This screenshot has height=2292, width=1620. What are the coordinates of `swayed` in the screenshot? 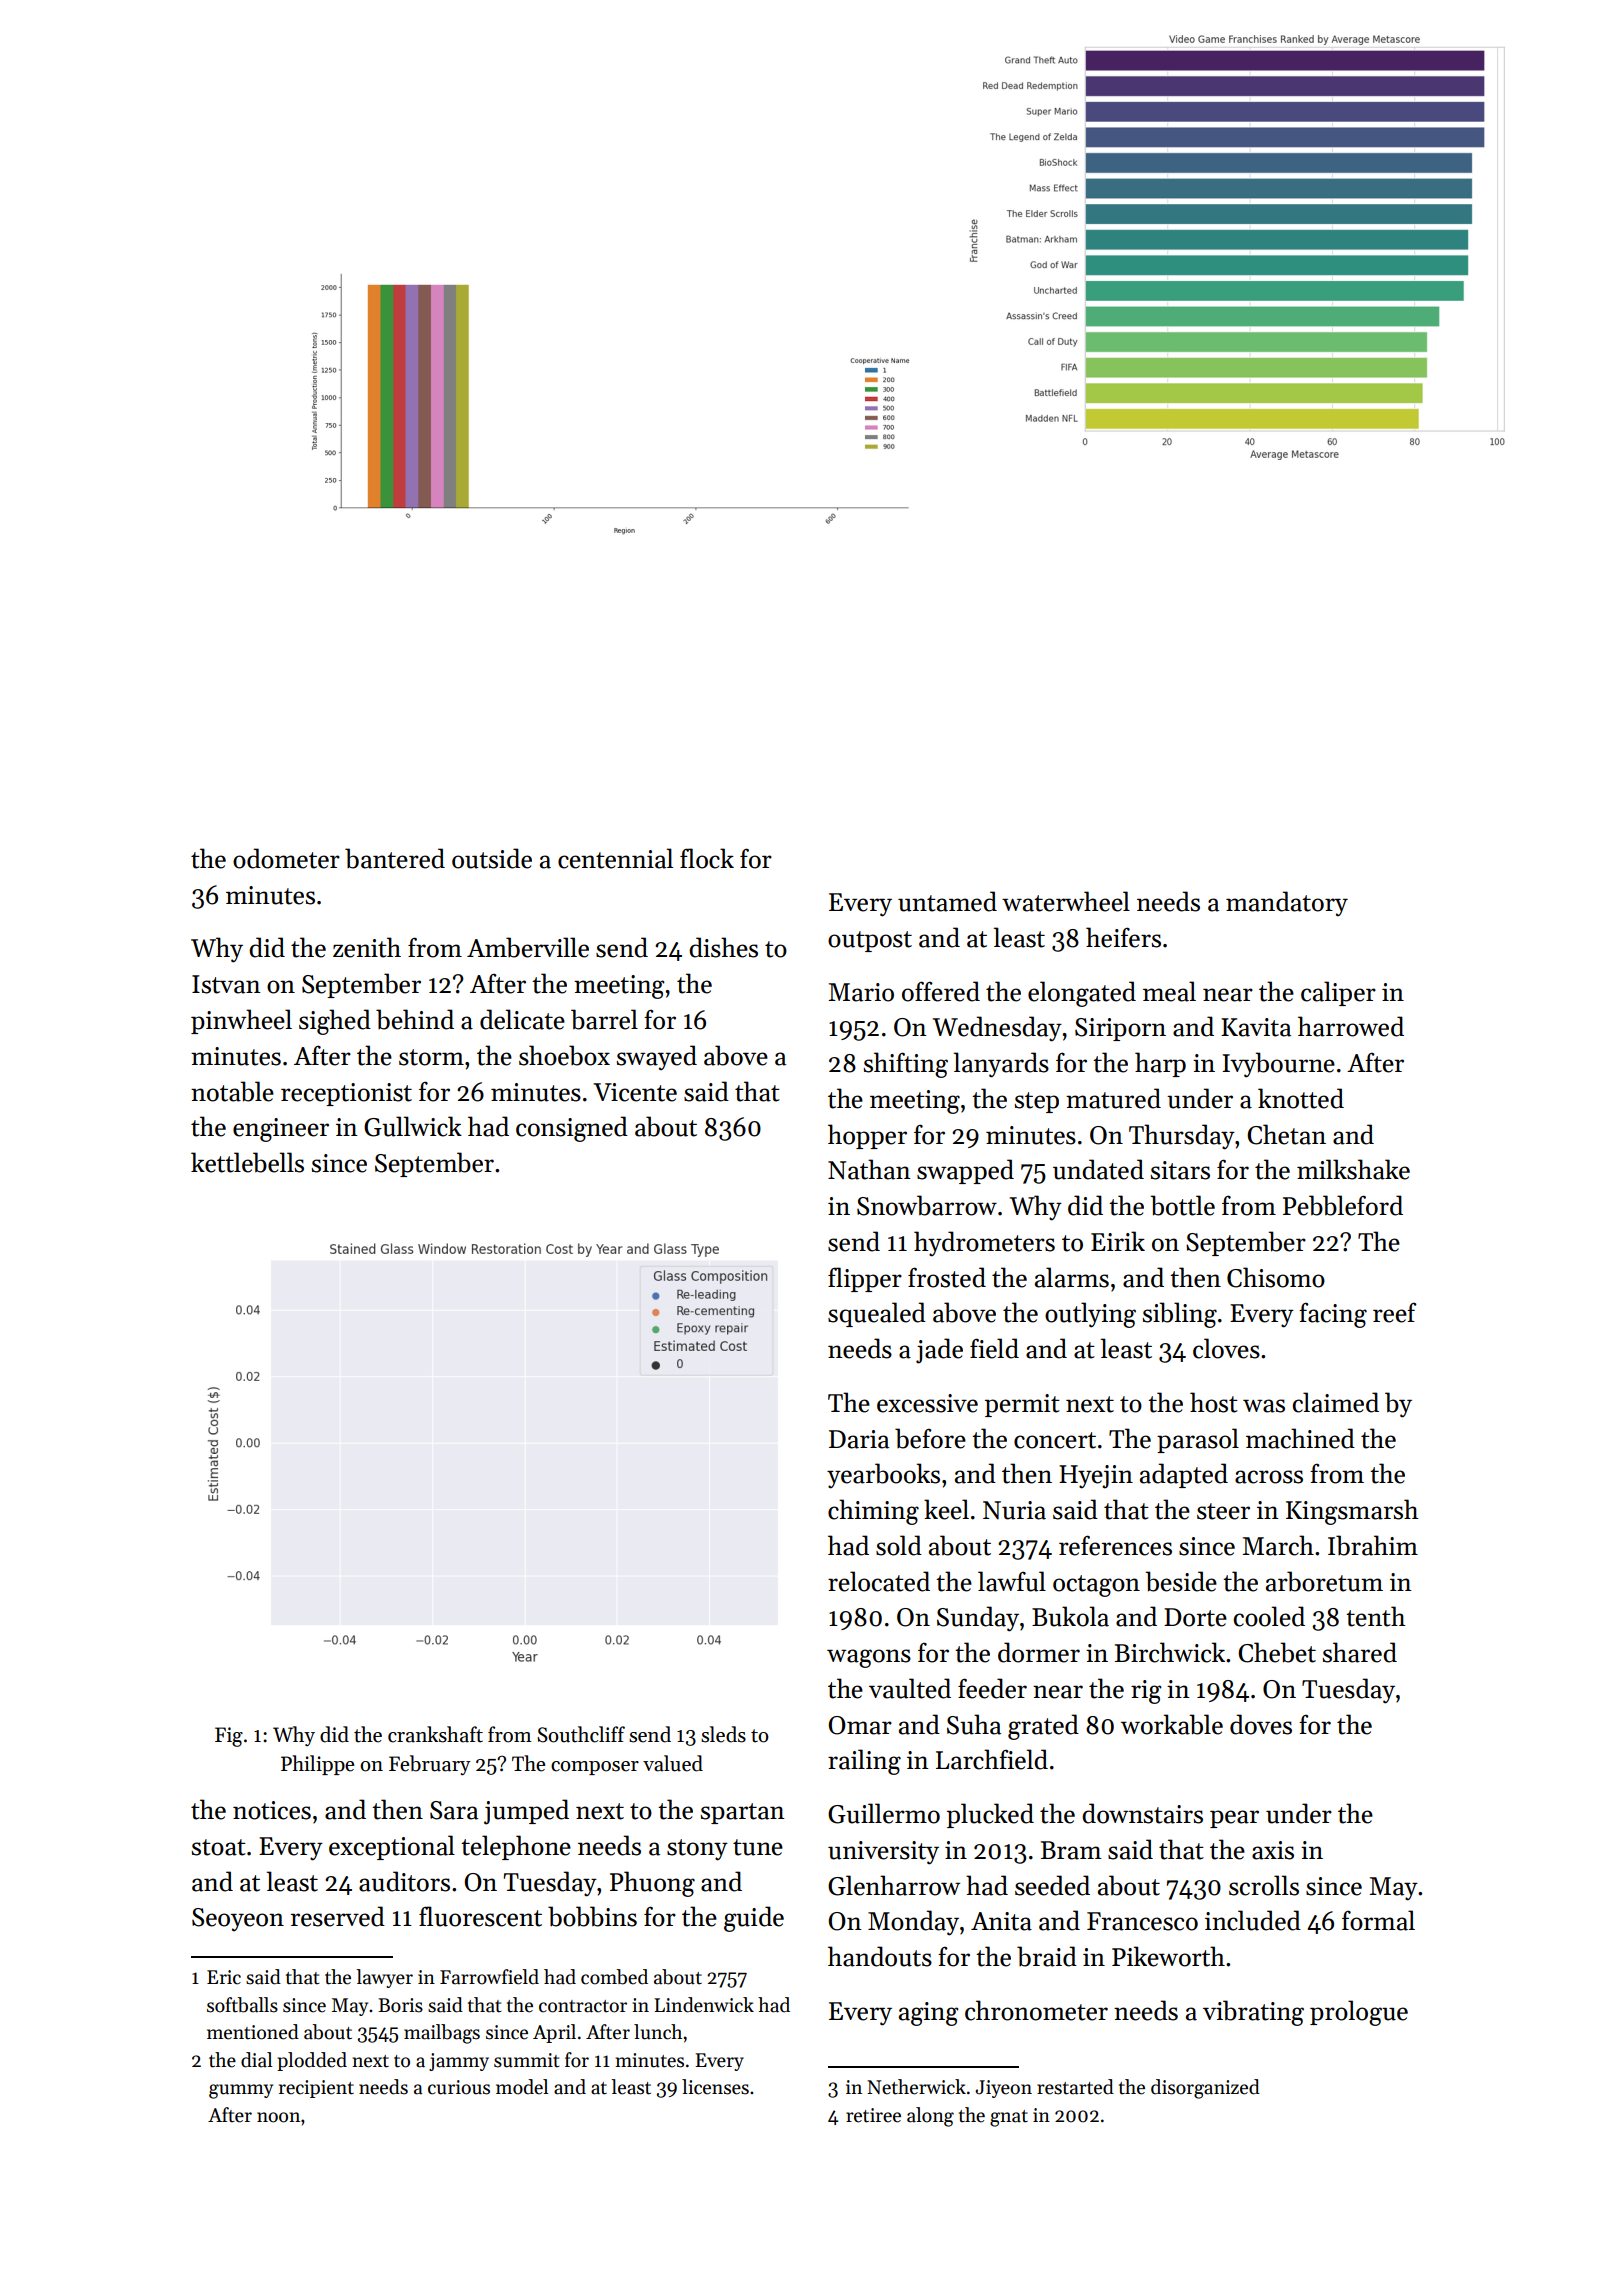 It's located at (657, 1057).
